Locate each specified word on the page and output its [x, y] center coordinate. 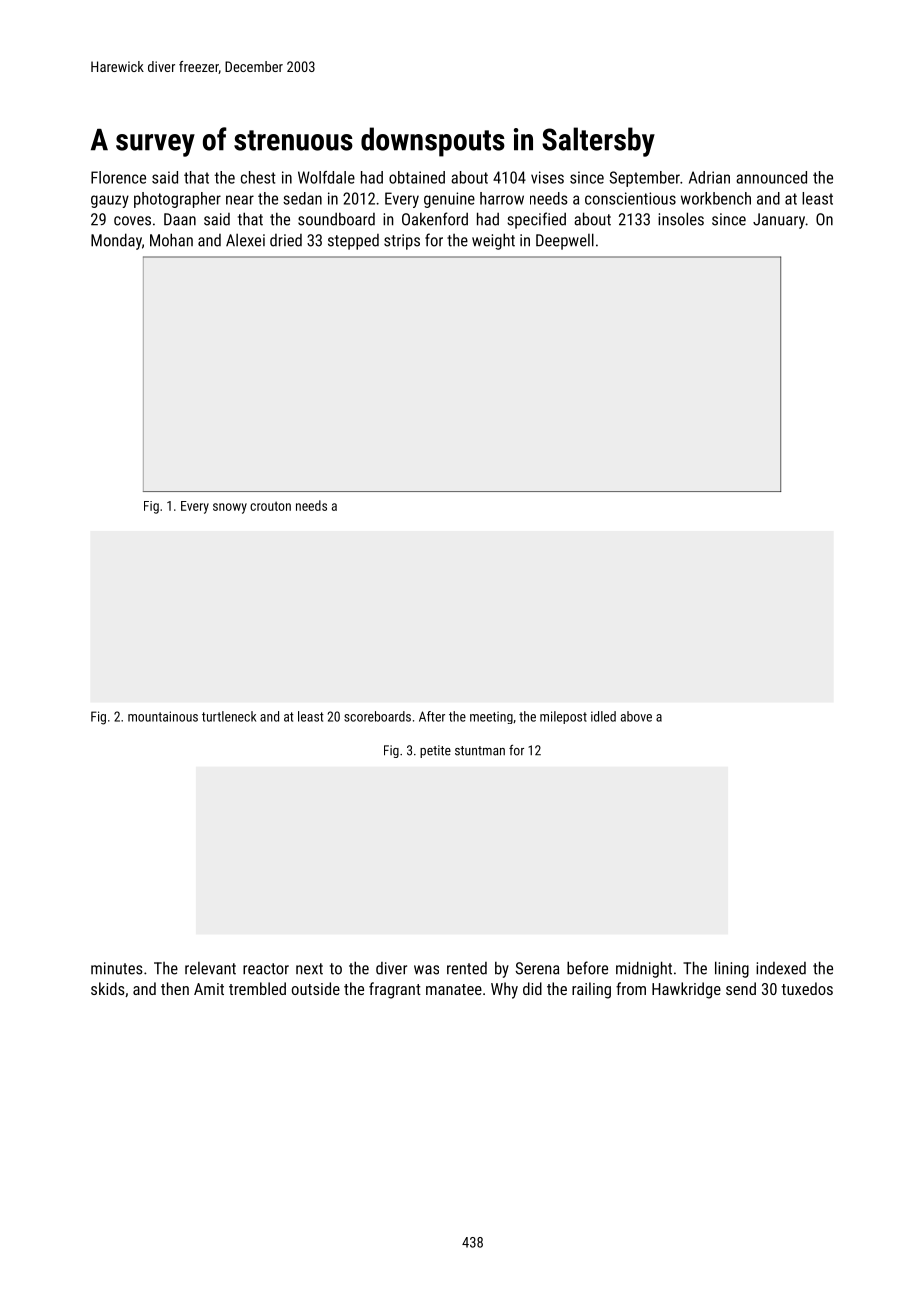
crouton [270, 506]
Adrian [709, 177]
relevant [210, 968]
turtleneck [229, 716]
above [636, 716]
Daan [180, 219]
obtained [417, 177]
